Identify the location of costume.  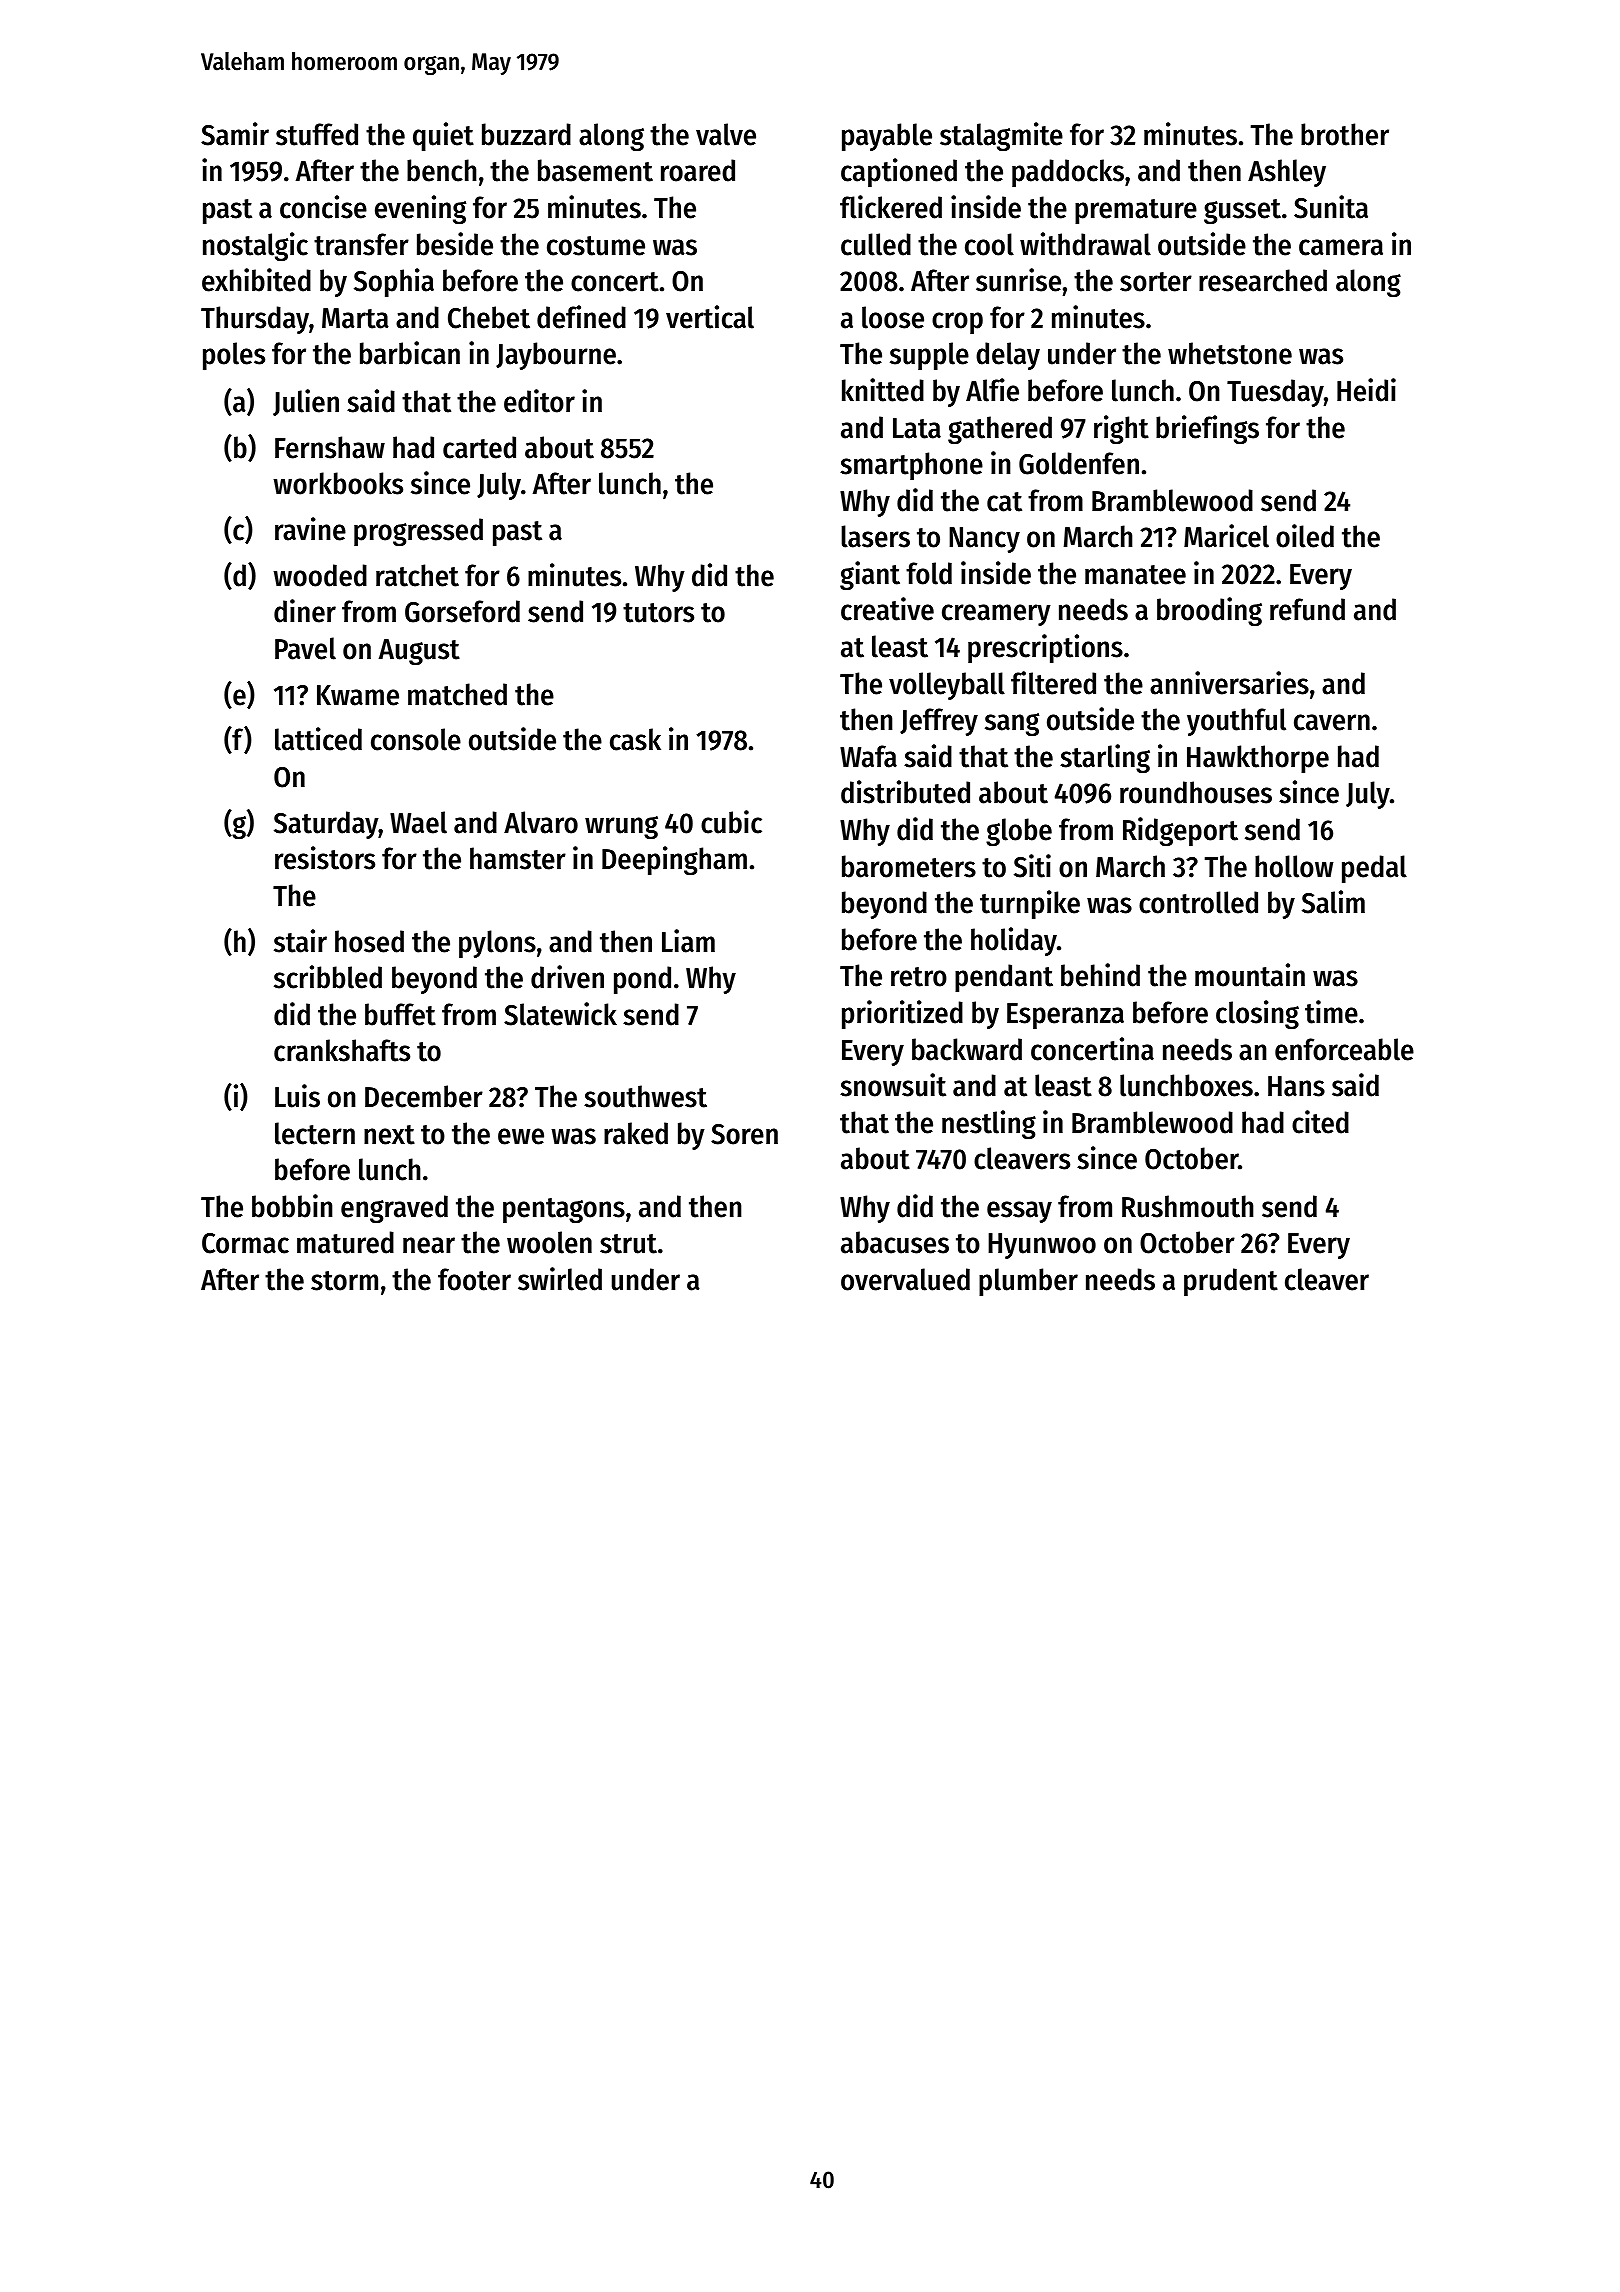
(596, 246).
